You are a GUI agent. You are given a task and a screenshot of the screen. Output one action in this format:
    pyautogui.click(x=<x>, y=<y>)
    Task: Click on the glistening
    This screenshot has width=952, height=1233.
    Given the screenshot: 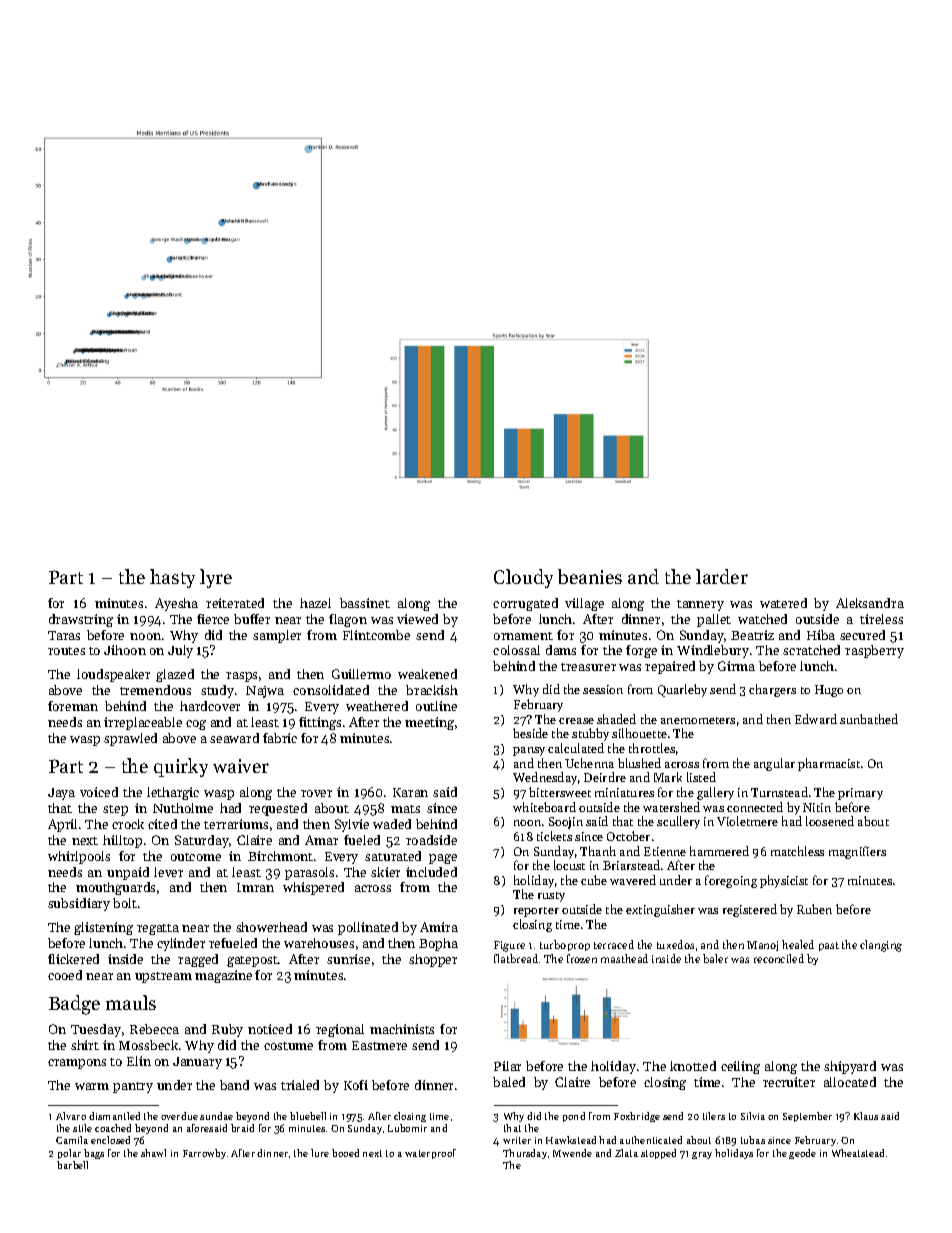 What is the action you would take?
    pyautogui.click(x=103, y=928)
